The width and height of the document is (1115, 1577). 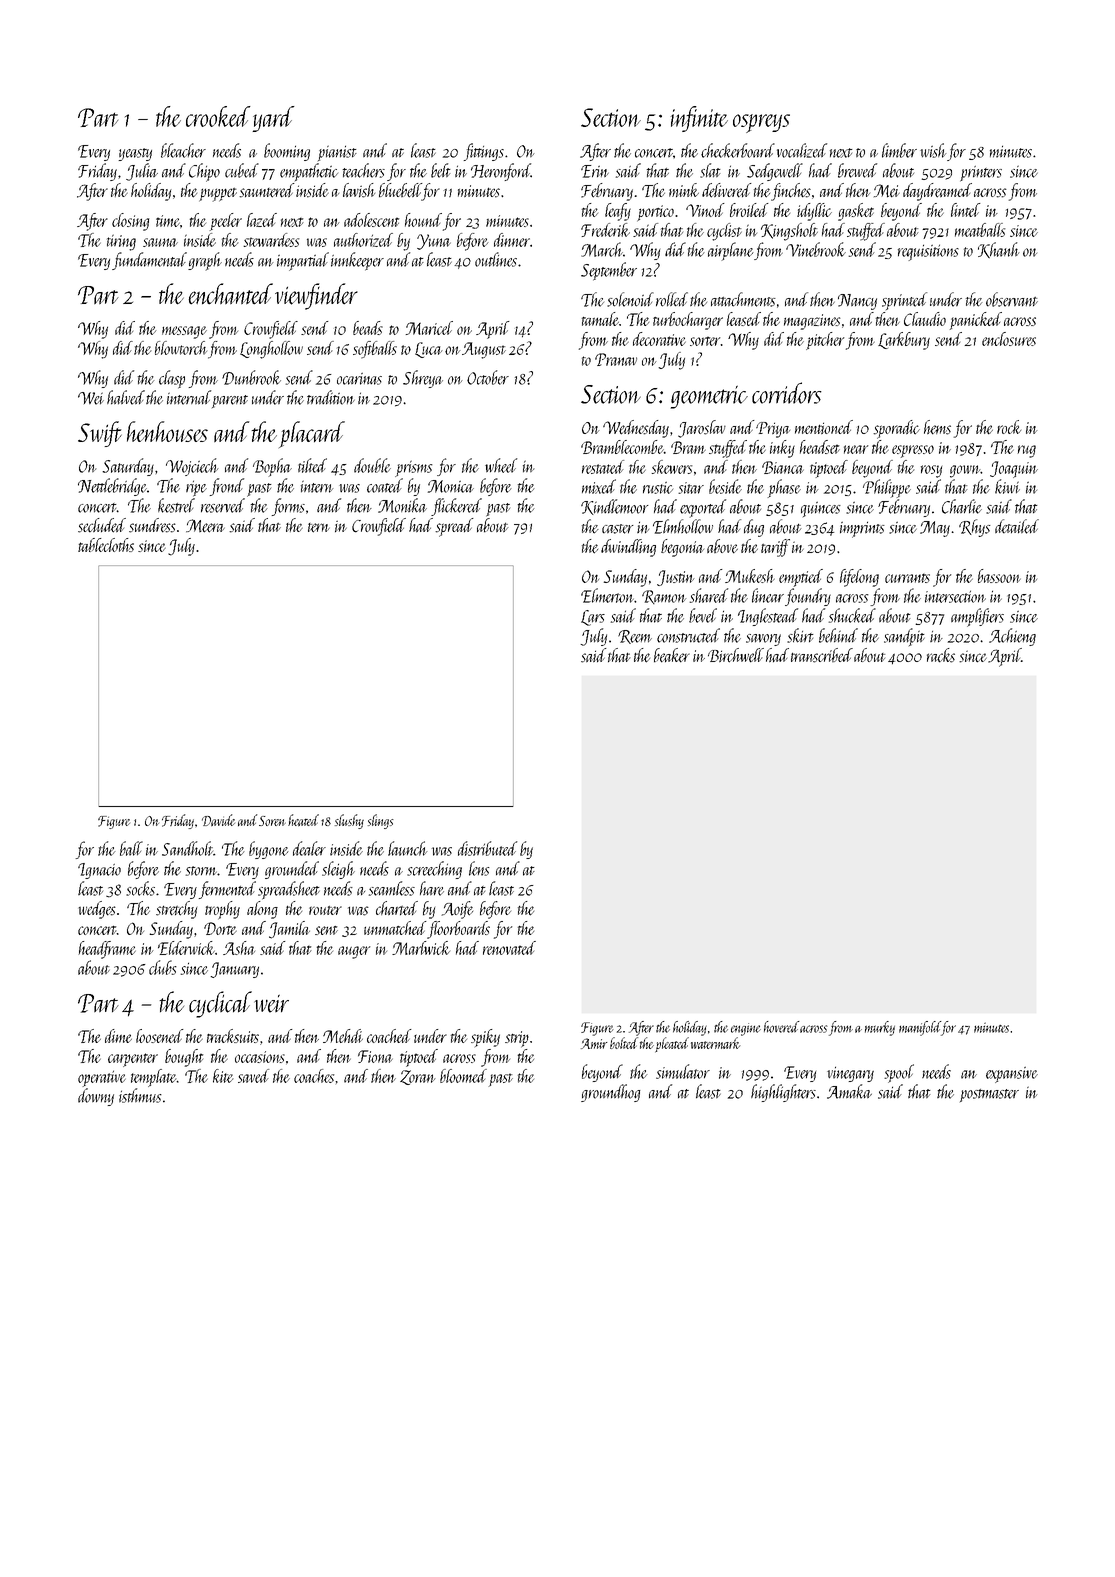 I want to click on limber, so click(x=899, y=150).
